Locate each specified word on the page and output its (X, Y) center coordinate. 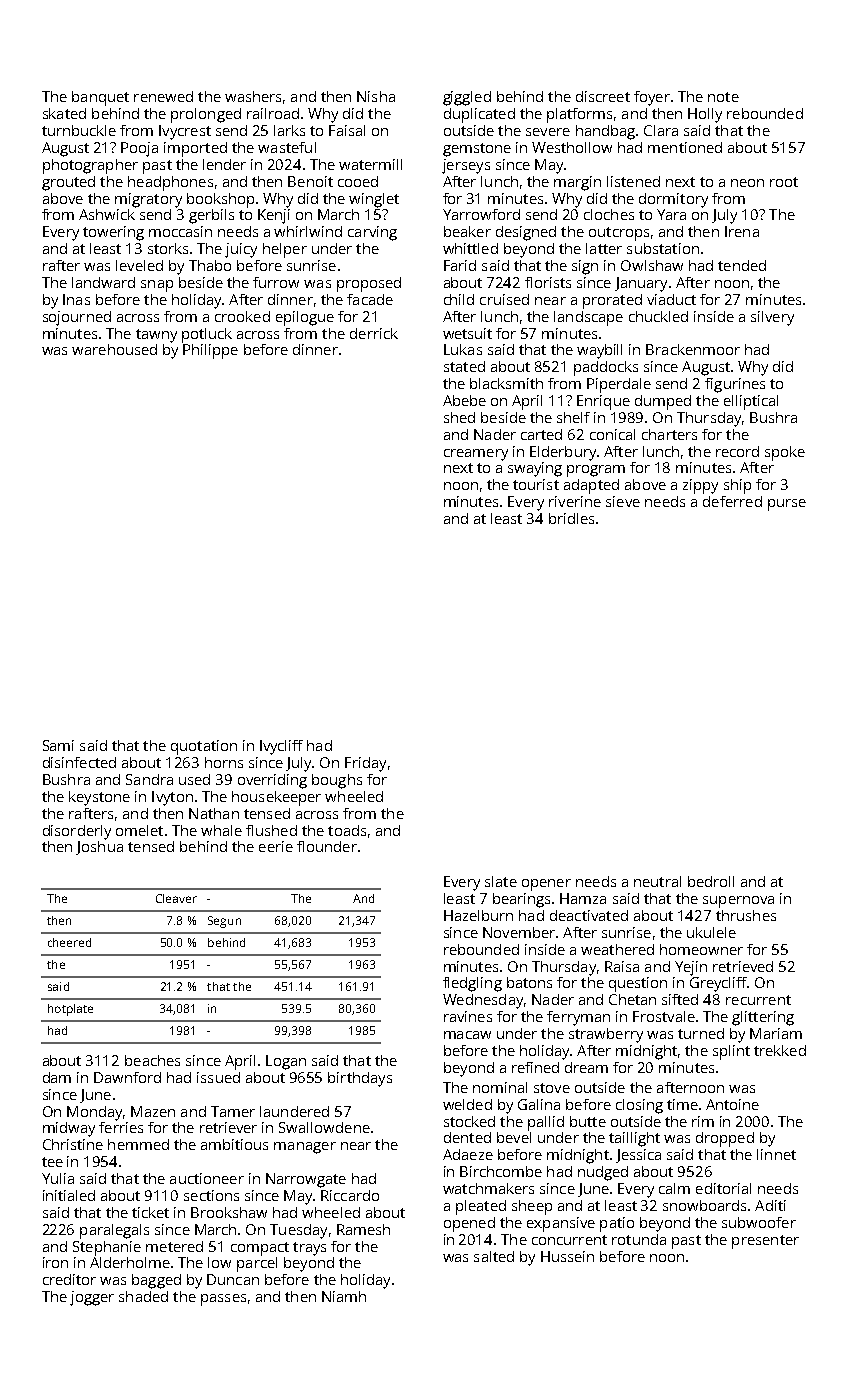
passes (223, 1300)
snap (157, 286)
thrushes (746, 915)
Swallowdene (324, 1127)
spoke (785, 453)
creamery (476, 455)
